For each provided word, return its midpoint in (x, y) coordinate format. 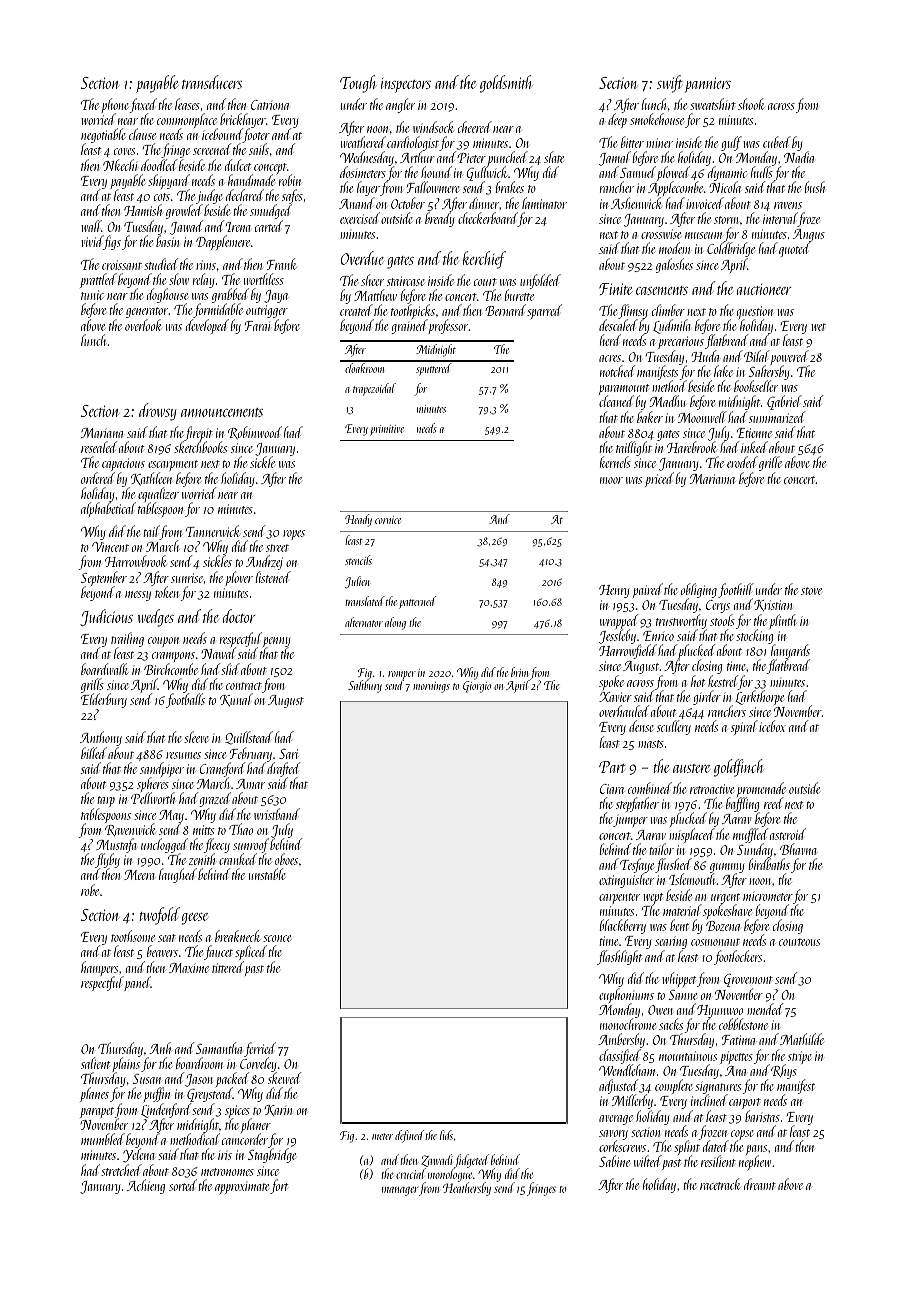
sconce (277, 938)
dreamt (760, 1184)
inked (754, 447)
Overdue (362, 258)
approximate (242, 1187)
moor (611, 480)
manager (400, 1191)
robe (90, 890)
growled (184, 212)
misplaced (692, 835)
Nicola (725, 187)
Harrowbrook (135, 561)
